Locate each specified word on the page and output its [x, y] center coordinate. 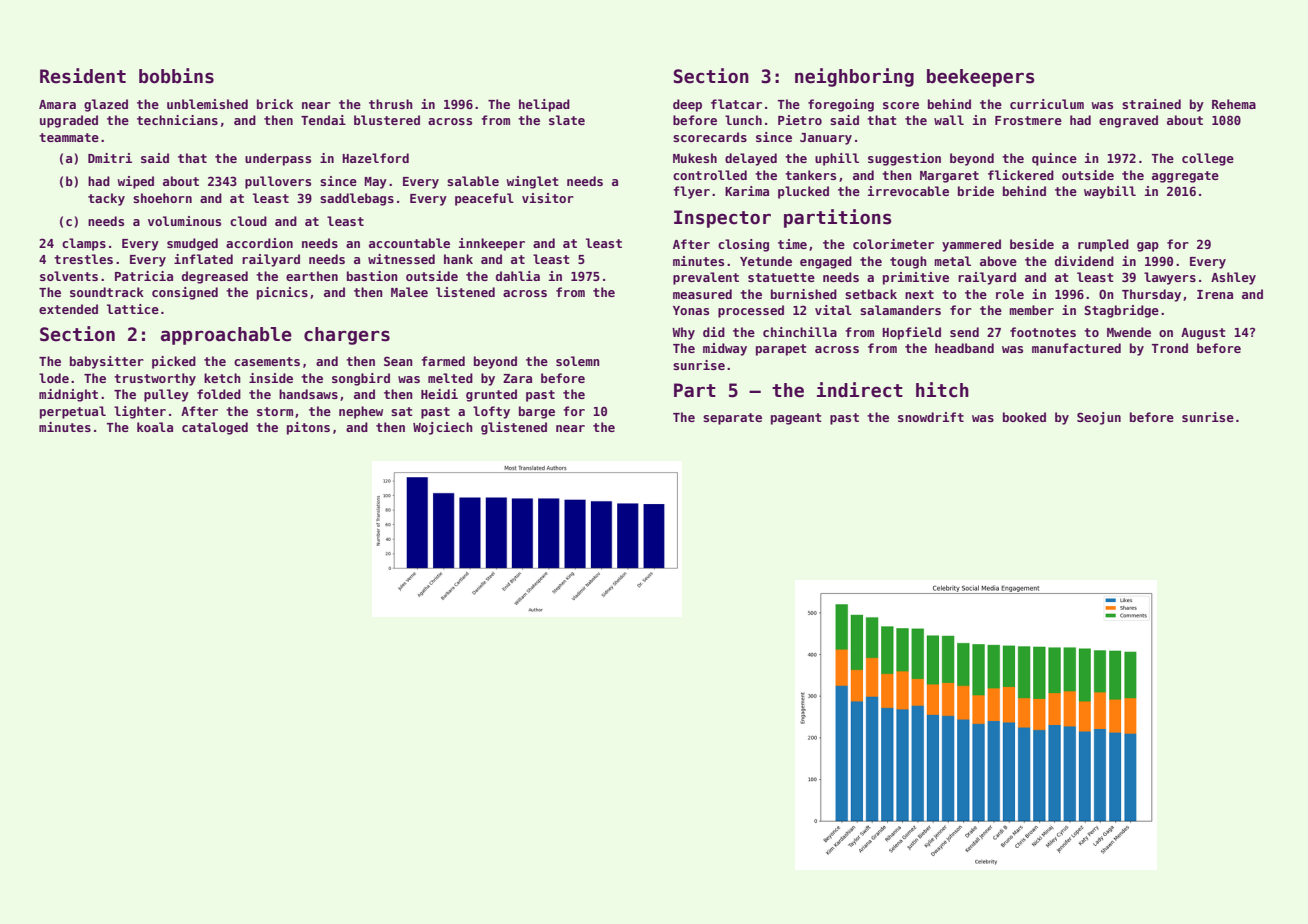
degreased [215, 277]
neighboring [854, 77]
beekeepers [981, 78]
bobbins [176, 76]
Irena [1215, 294]
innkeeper [492, 244]
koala [155, 427]
